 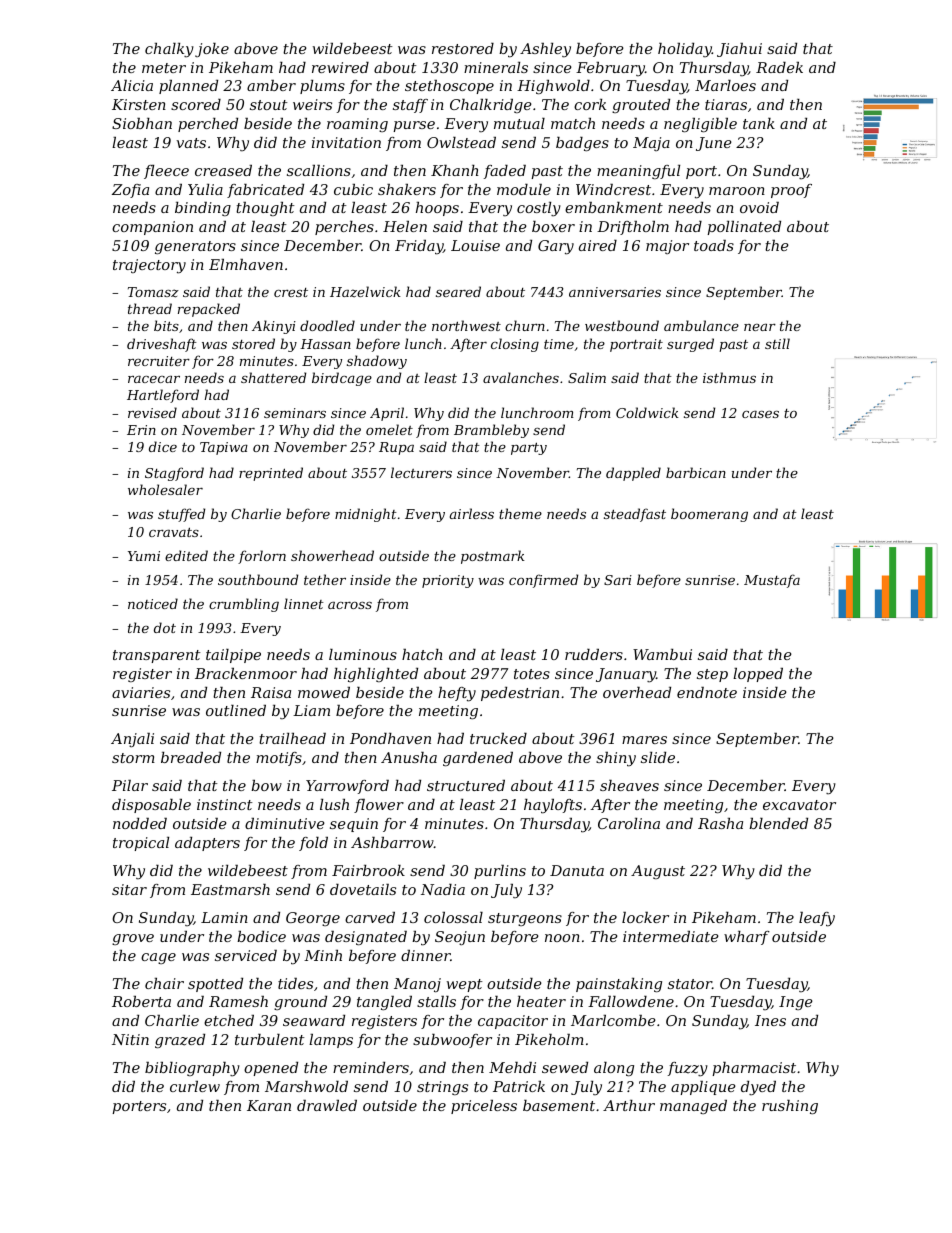 What do you see at coordinates (389, 429) in the screenshot?
I see `omelet` at bounding box center [389, 429].
